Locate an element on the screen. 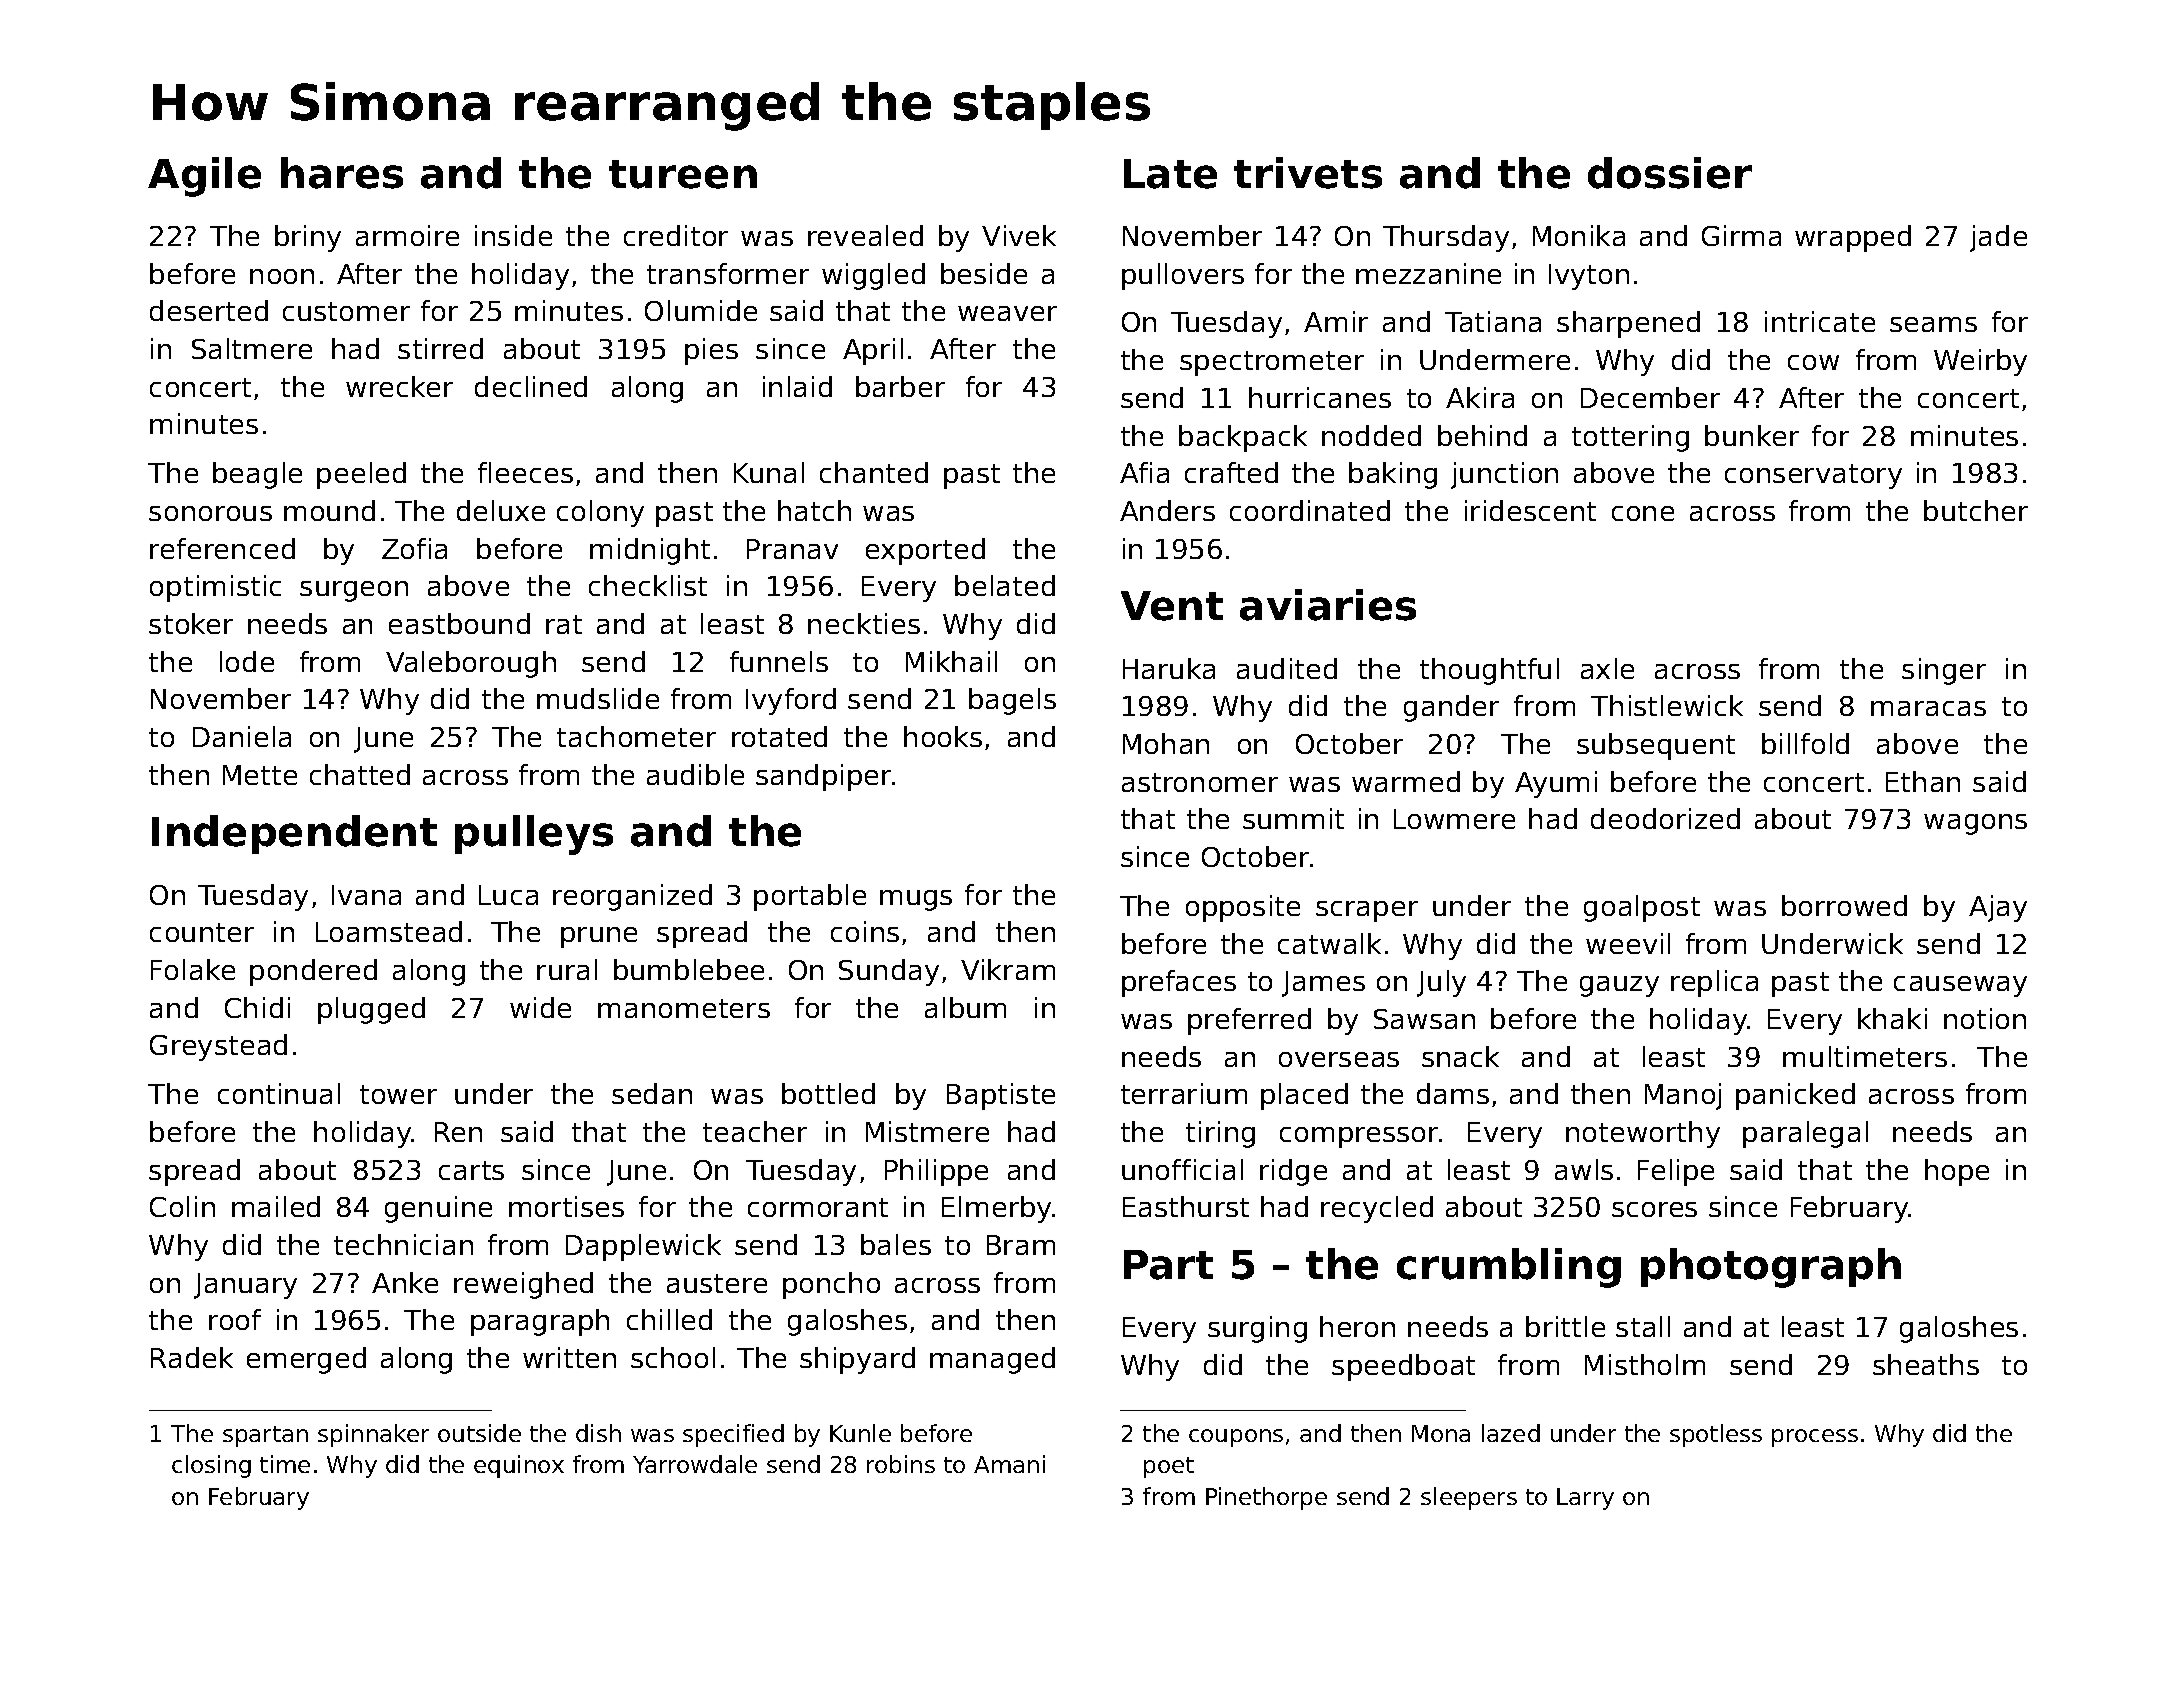 The width and height of the screenshot is (2178, 1683). Independent is located at coordinates (294, 834).
